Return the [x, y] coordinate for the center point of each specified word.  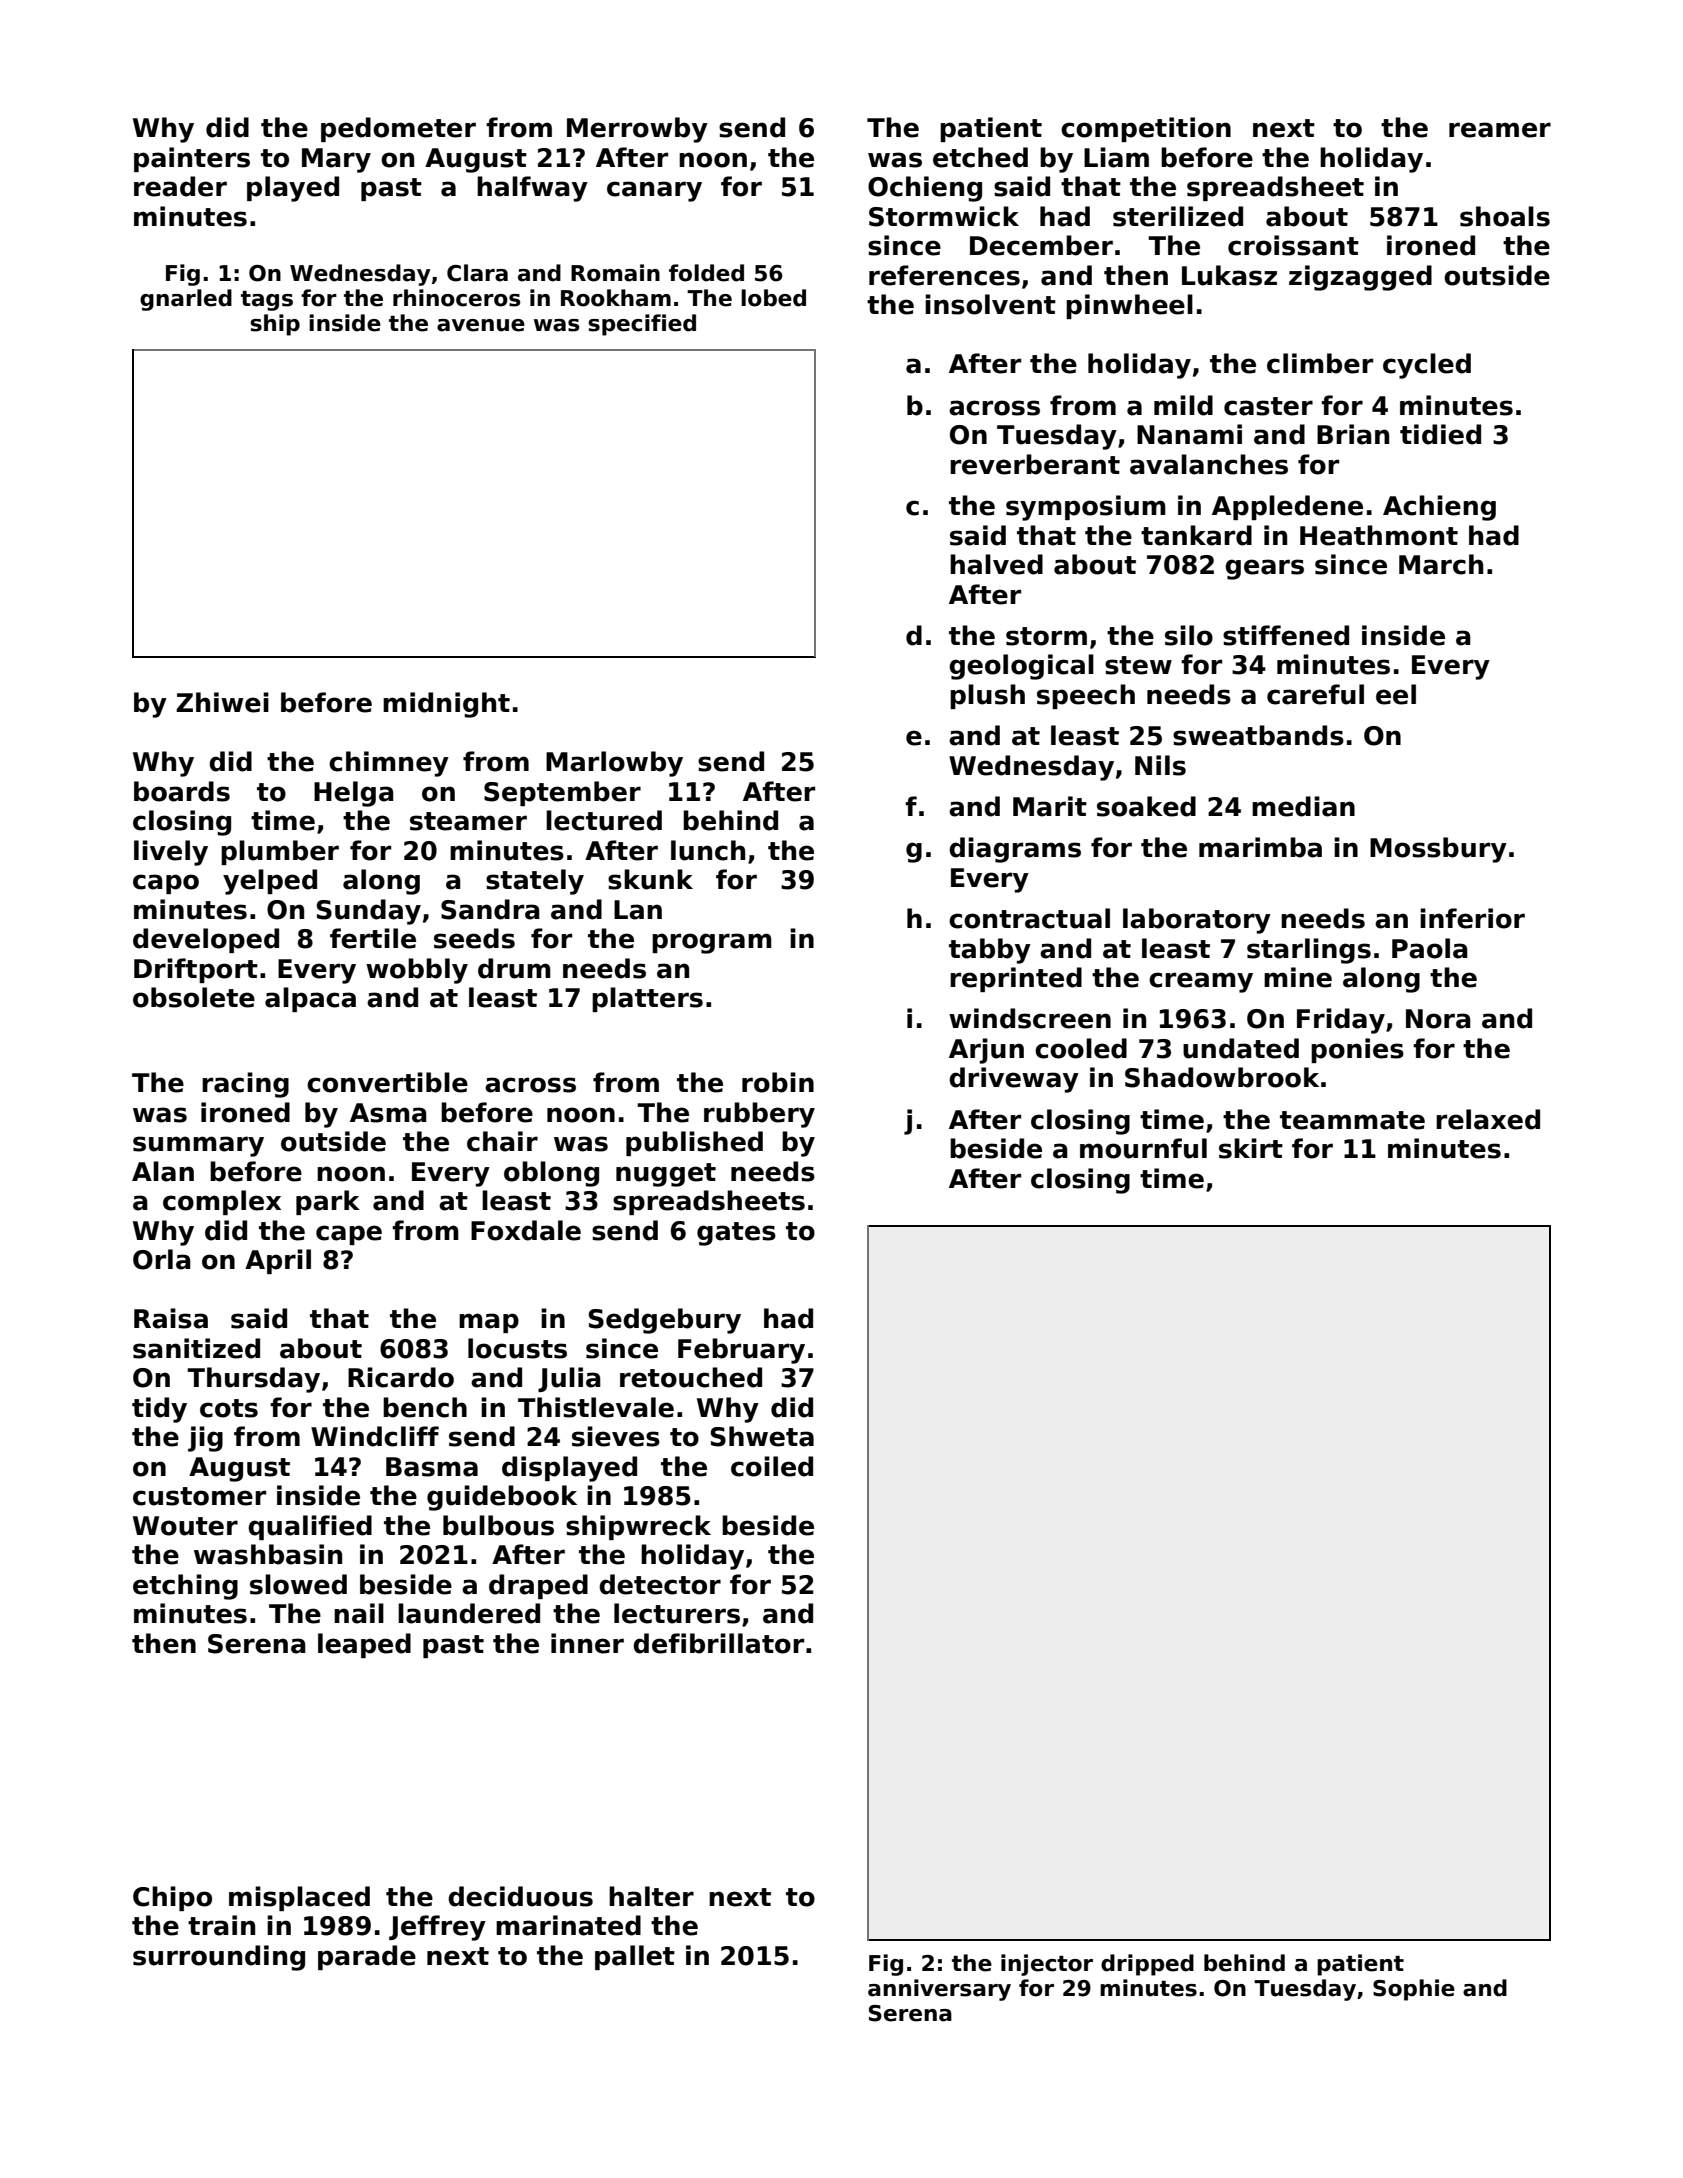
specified [642, 325]
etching [185, 1587]
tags [267, 301]
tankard [1196, 535]
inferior [1472, 918]
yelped [270, 882]
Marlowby [614, 764]
